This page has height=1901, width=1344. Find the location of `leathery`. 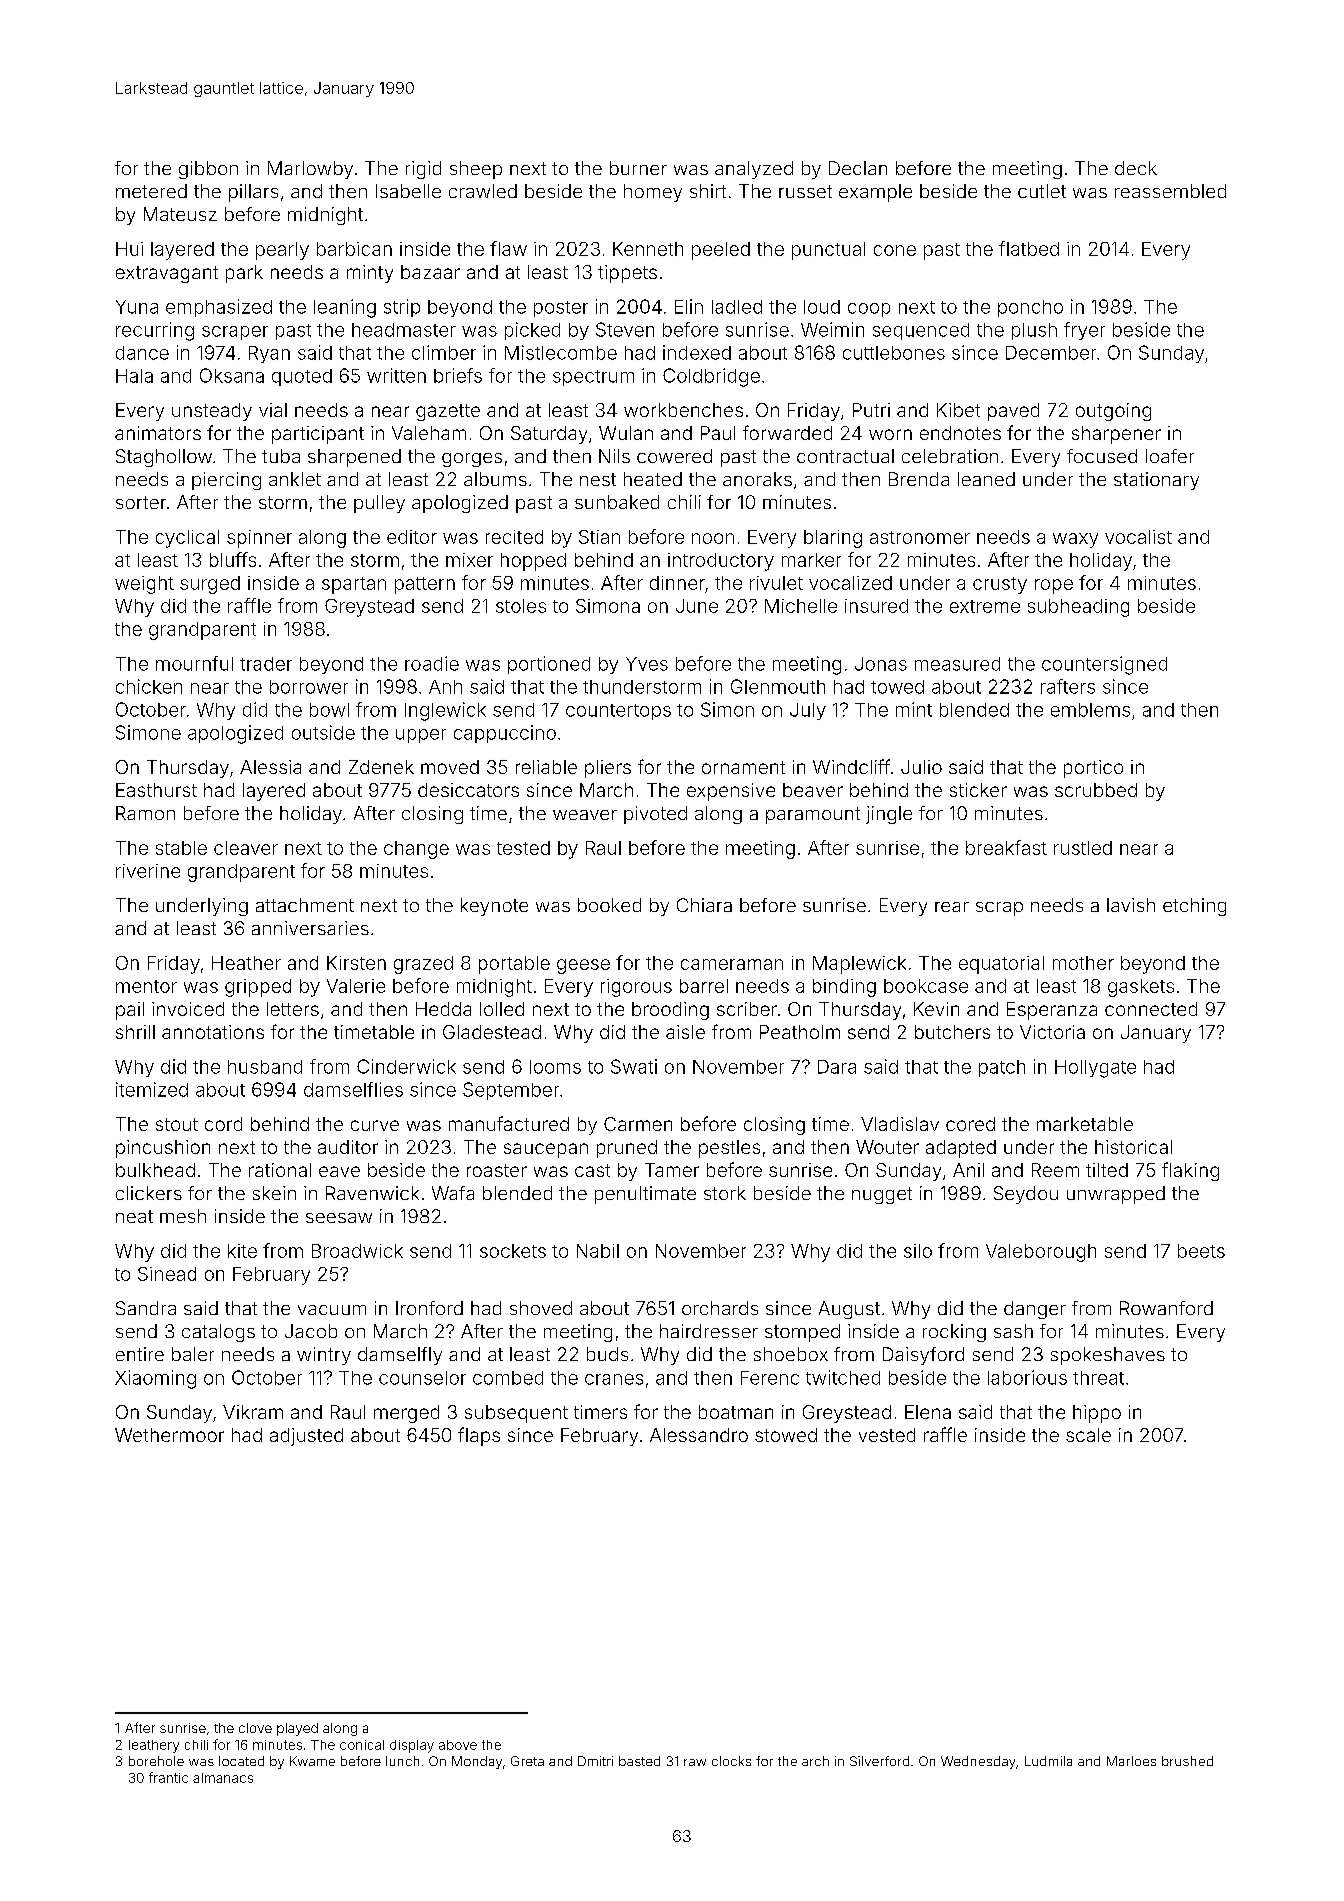

leathery is located at coordinates (154, 1746).
